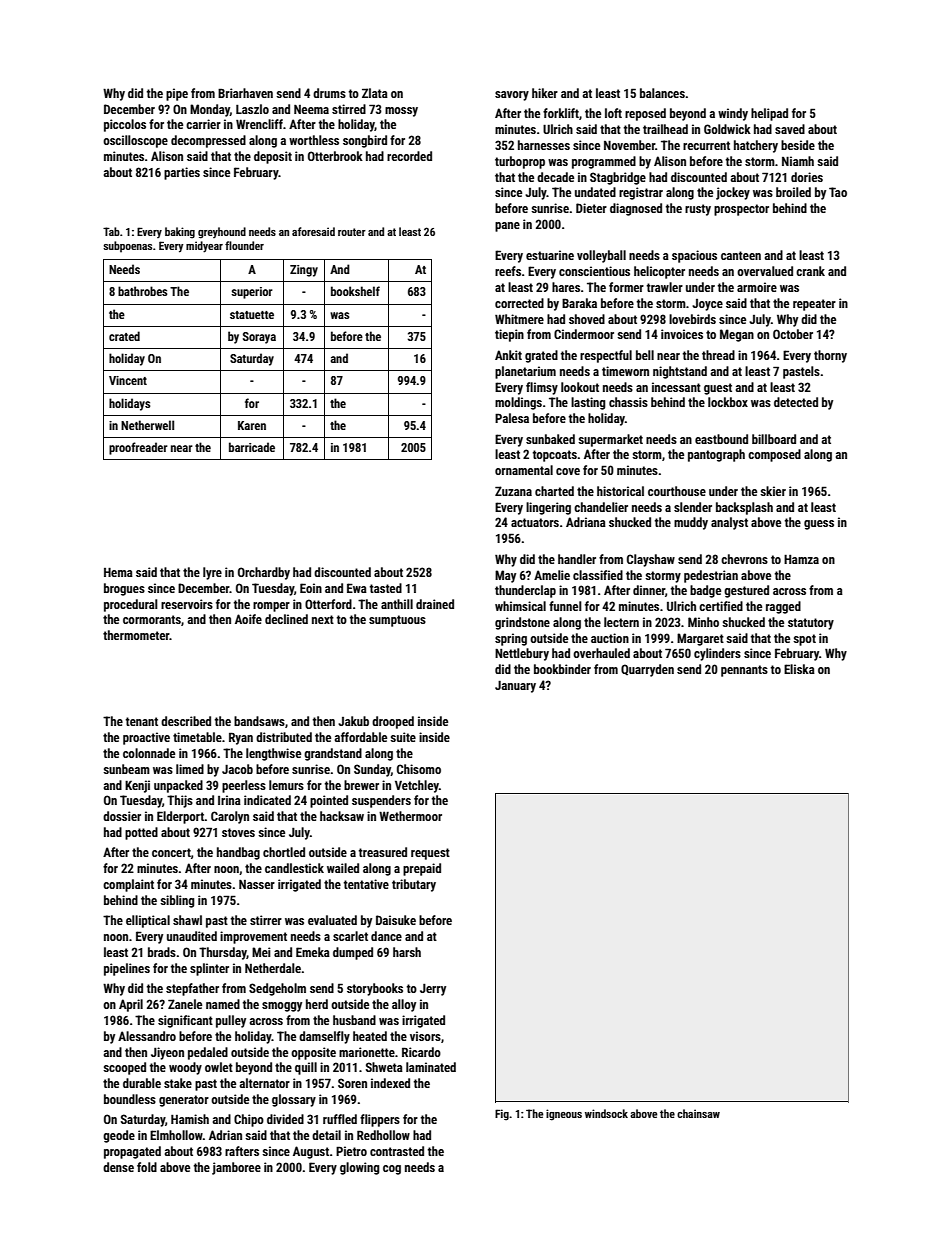 Image resolution: width=952 pixels, height=1233 pixels. I want to click on tenant, so click(142, 721).
